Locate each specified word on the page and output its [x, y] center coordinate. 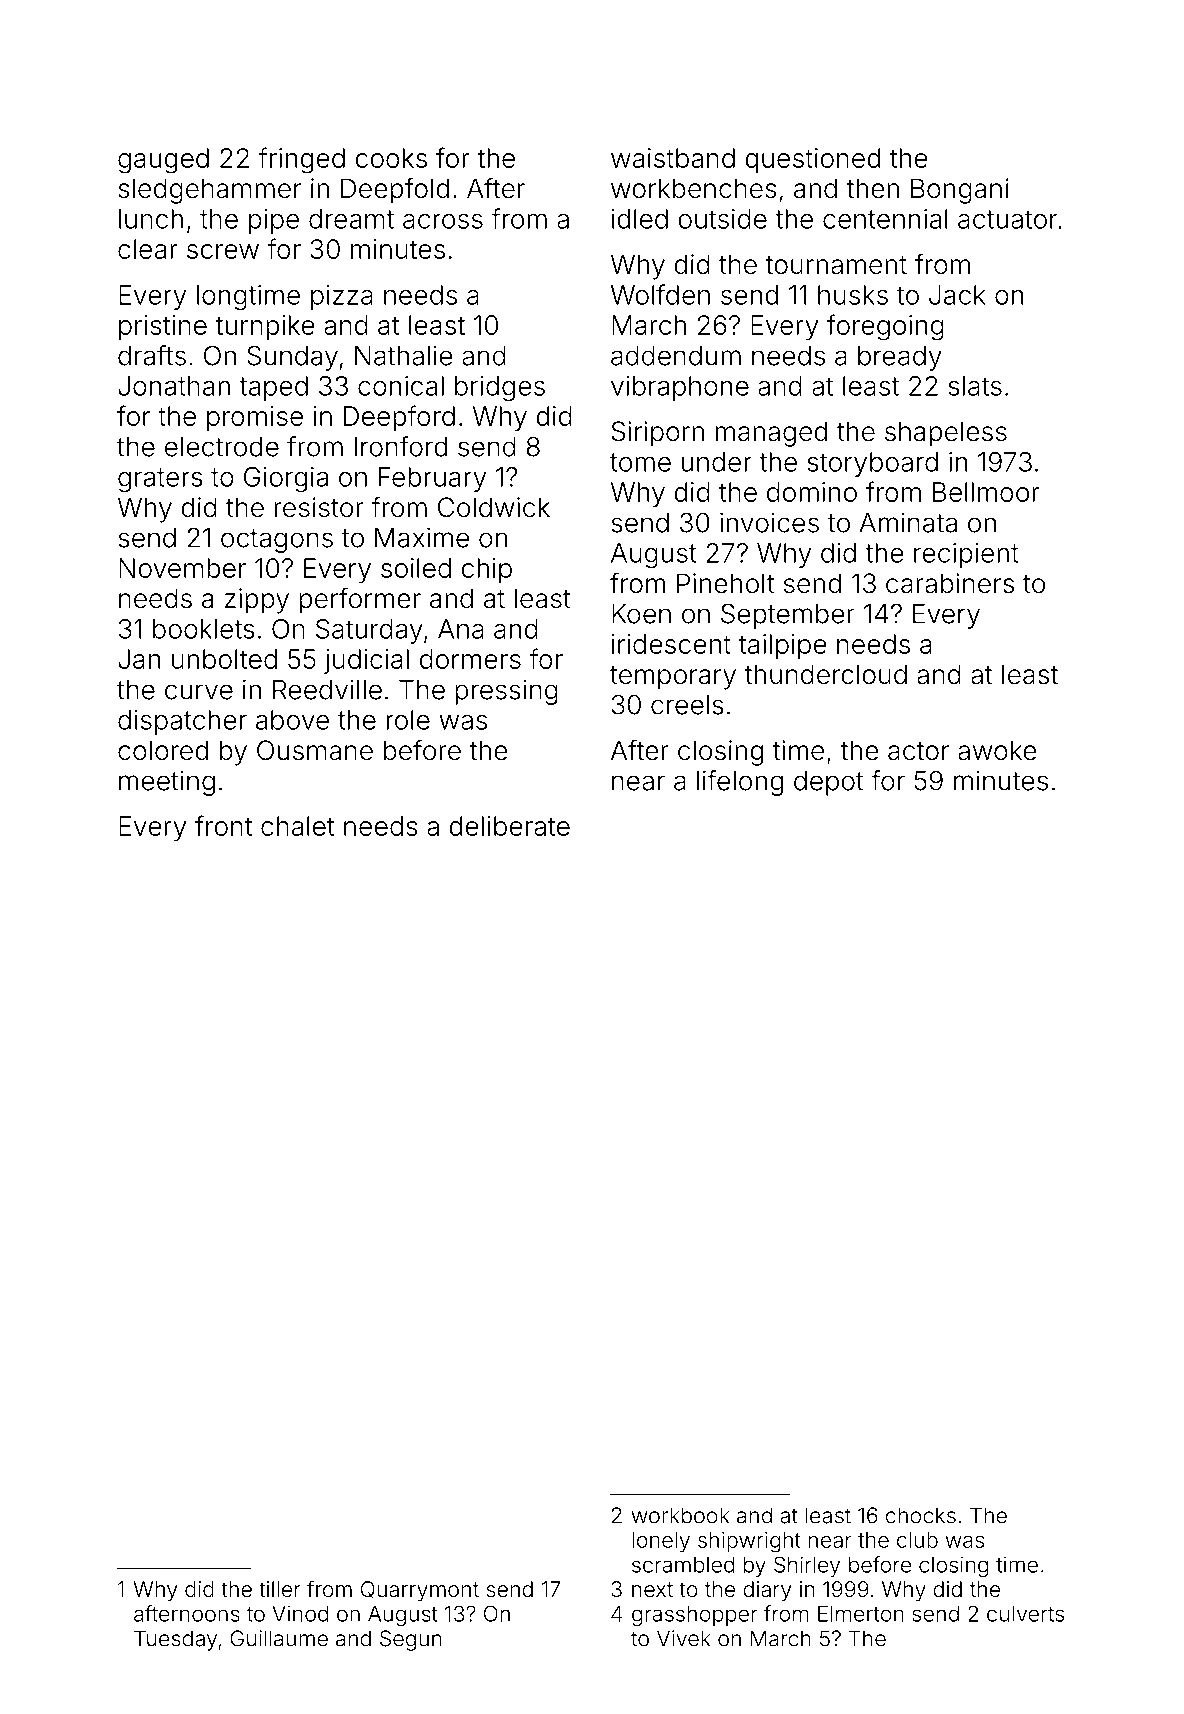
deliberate [509, 826]
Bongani [960, 191]
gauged [163, 161]
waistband [673, 158]
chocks [921, 1515]
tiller [280, 1589]
